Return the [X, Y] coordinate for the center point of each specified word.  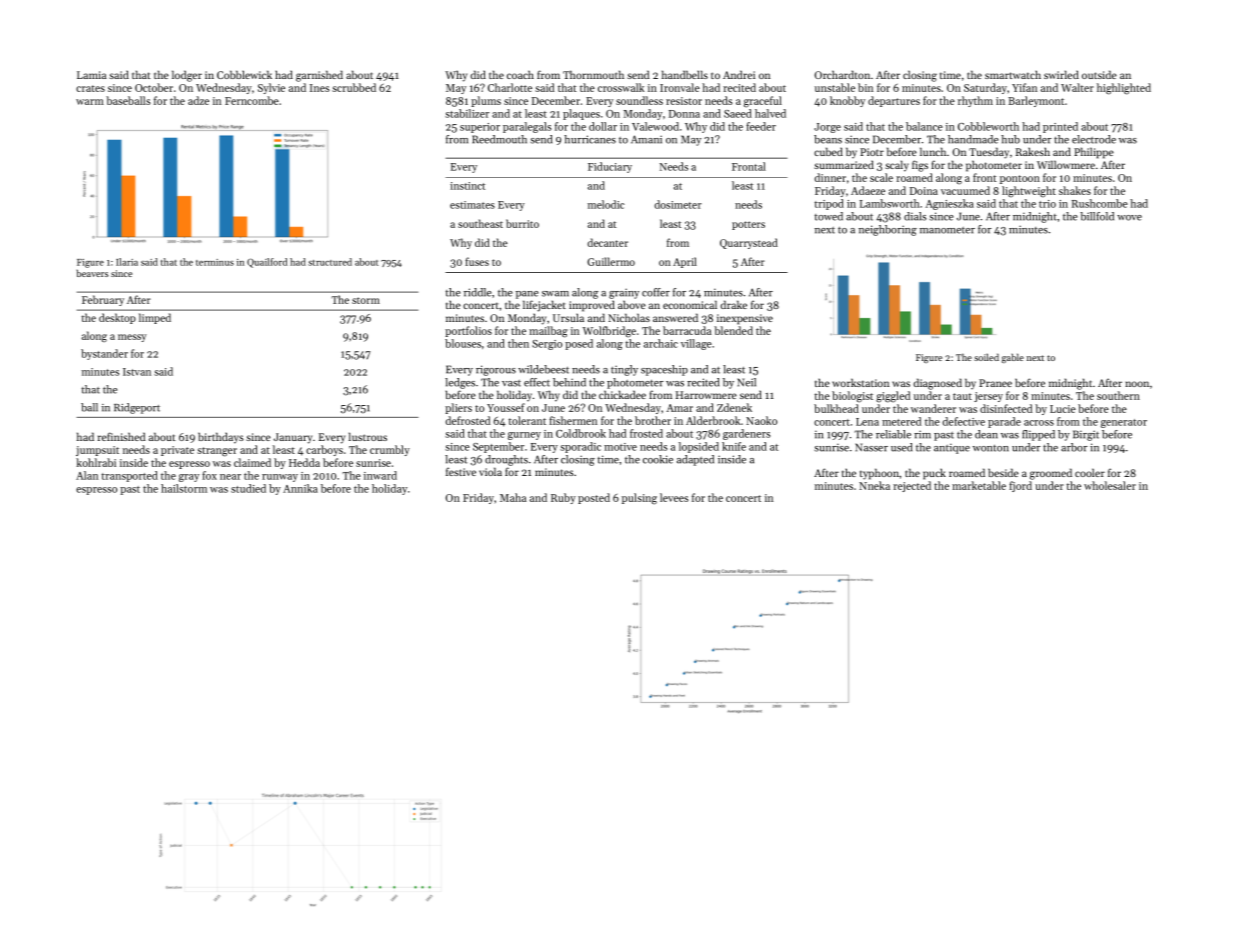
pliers [458, 408]
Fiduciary [610, 167]
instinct [467, 186]
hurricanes [590, 139]
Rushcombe [1100, 203]
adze [198, 100]
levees [674, 497]
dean [986, 434]
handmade [973, 139]
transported [130, 476]
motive [620, 447]
